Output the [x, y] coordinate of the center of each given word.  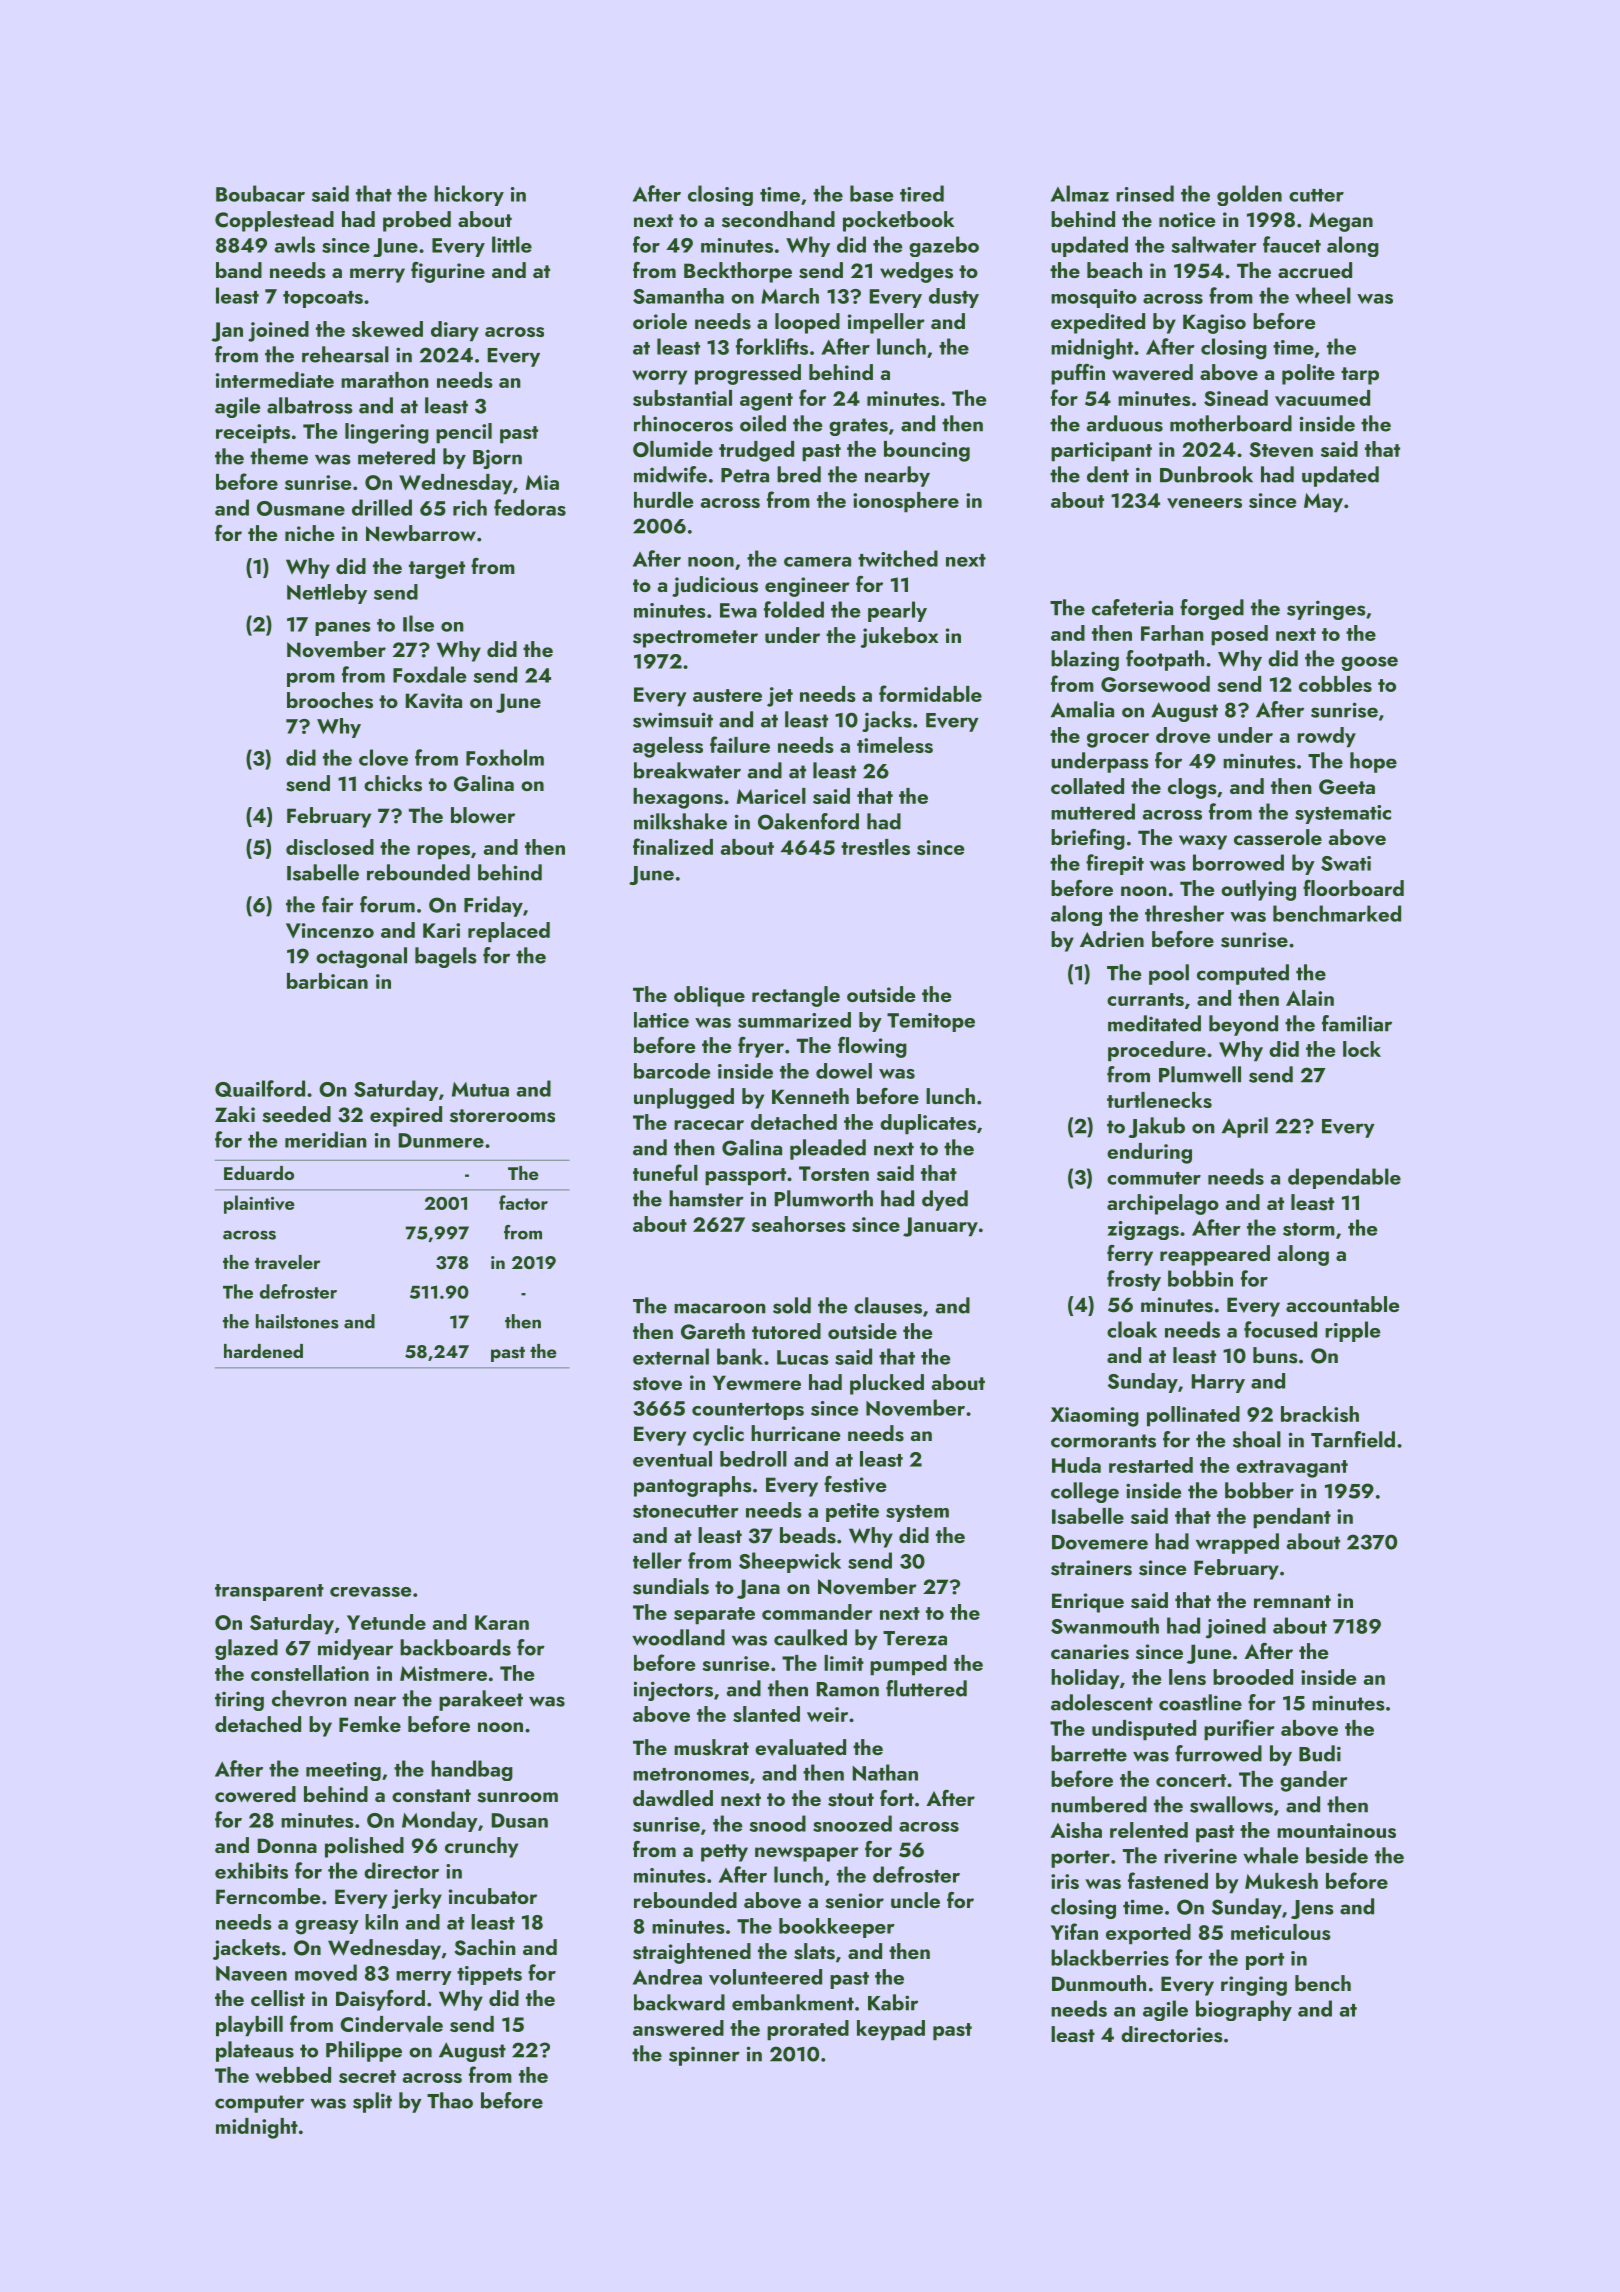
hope [1373, 762]
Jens [1312, 1909]
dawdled [673, 1798]
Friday [493, 906]
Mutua [480, 1089]
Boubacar [260, 193]
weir [827, 1714]
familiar [1357, 1023]
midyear [355, 1649]
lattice [661, 1020]
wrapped [1237, 1543]
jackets [246, 1949]
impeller [886, 323]
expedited [1098, 323]
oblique [709, 996]
